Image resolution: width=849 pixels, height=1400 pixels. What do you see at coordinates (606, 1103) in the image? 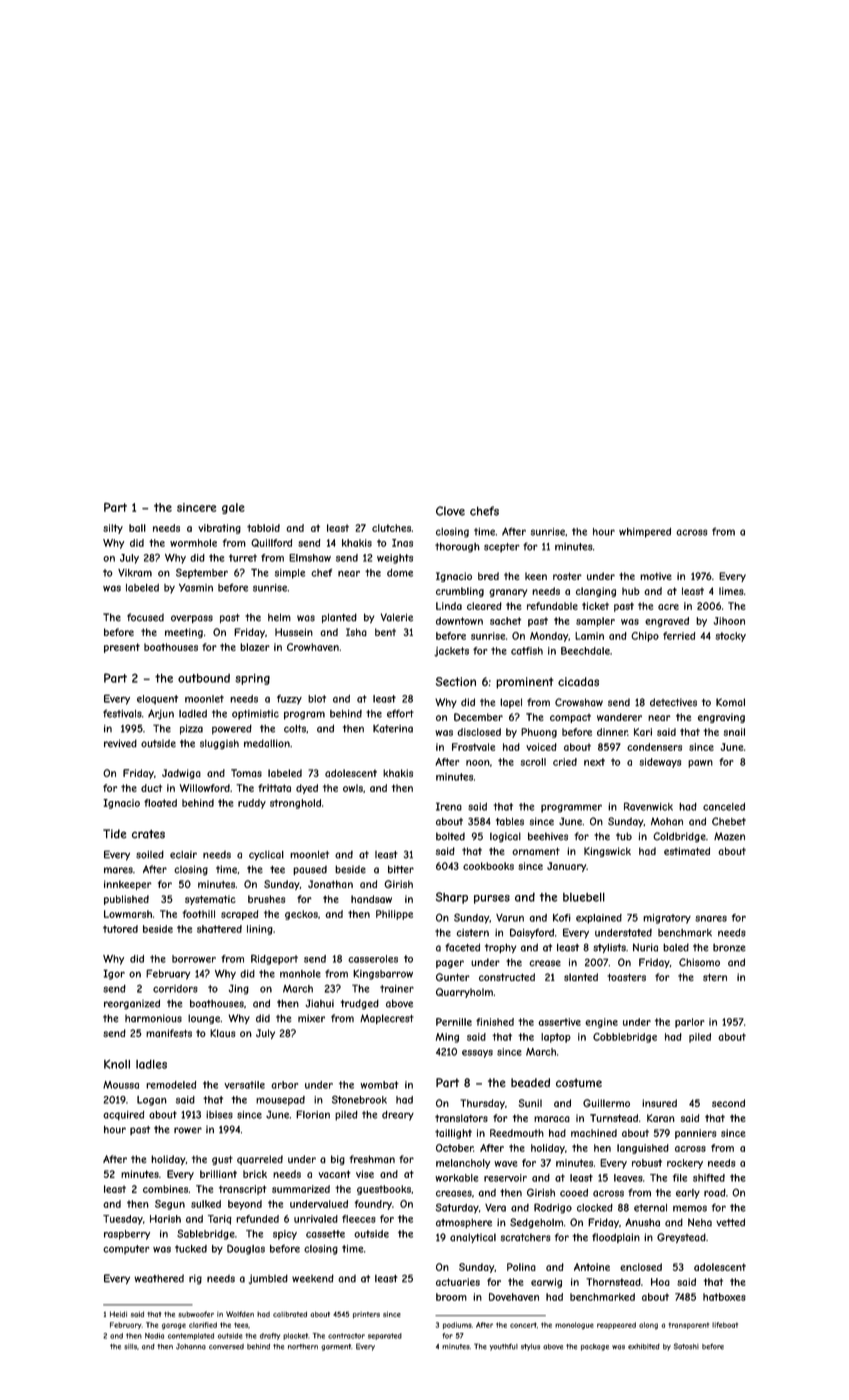
I see `Guillermo` at bounding box center [606, 1103].
